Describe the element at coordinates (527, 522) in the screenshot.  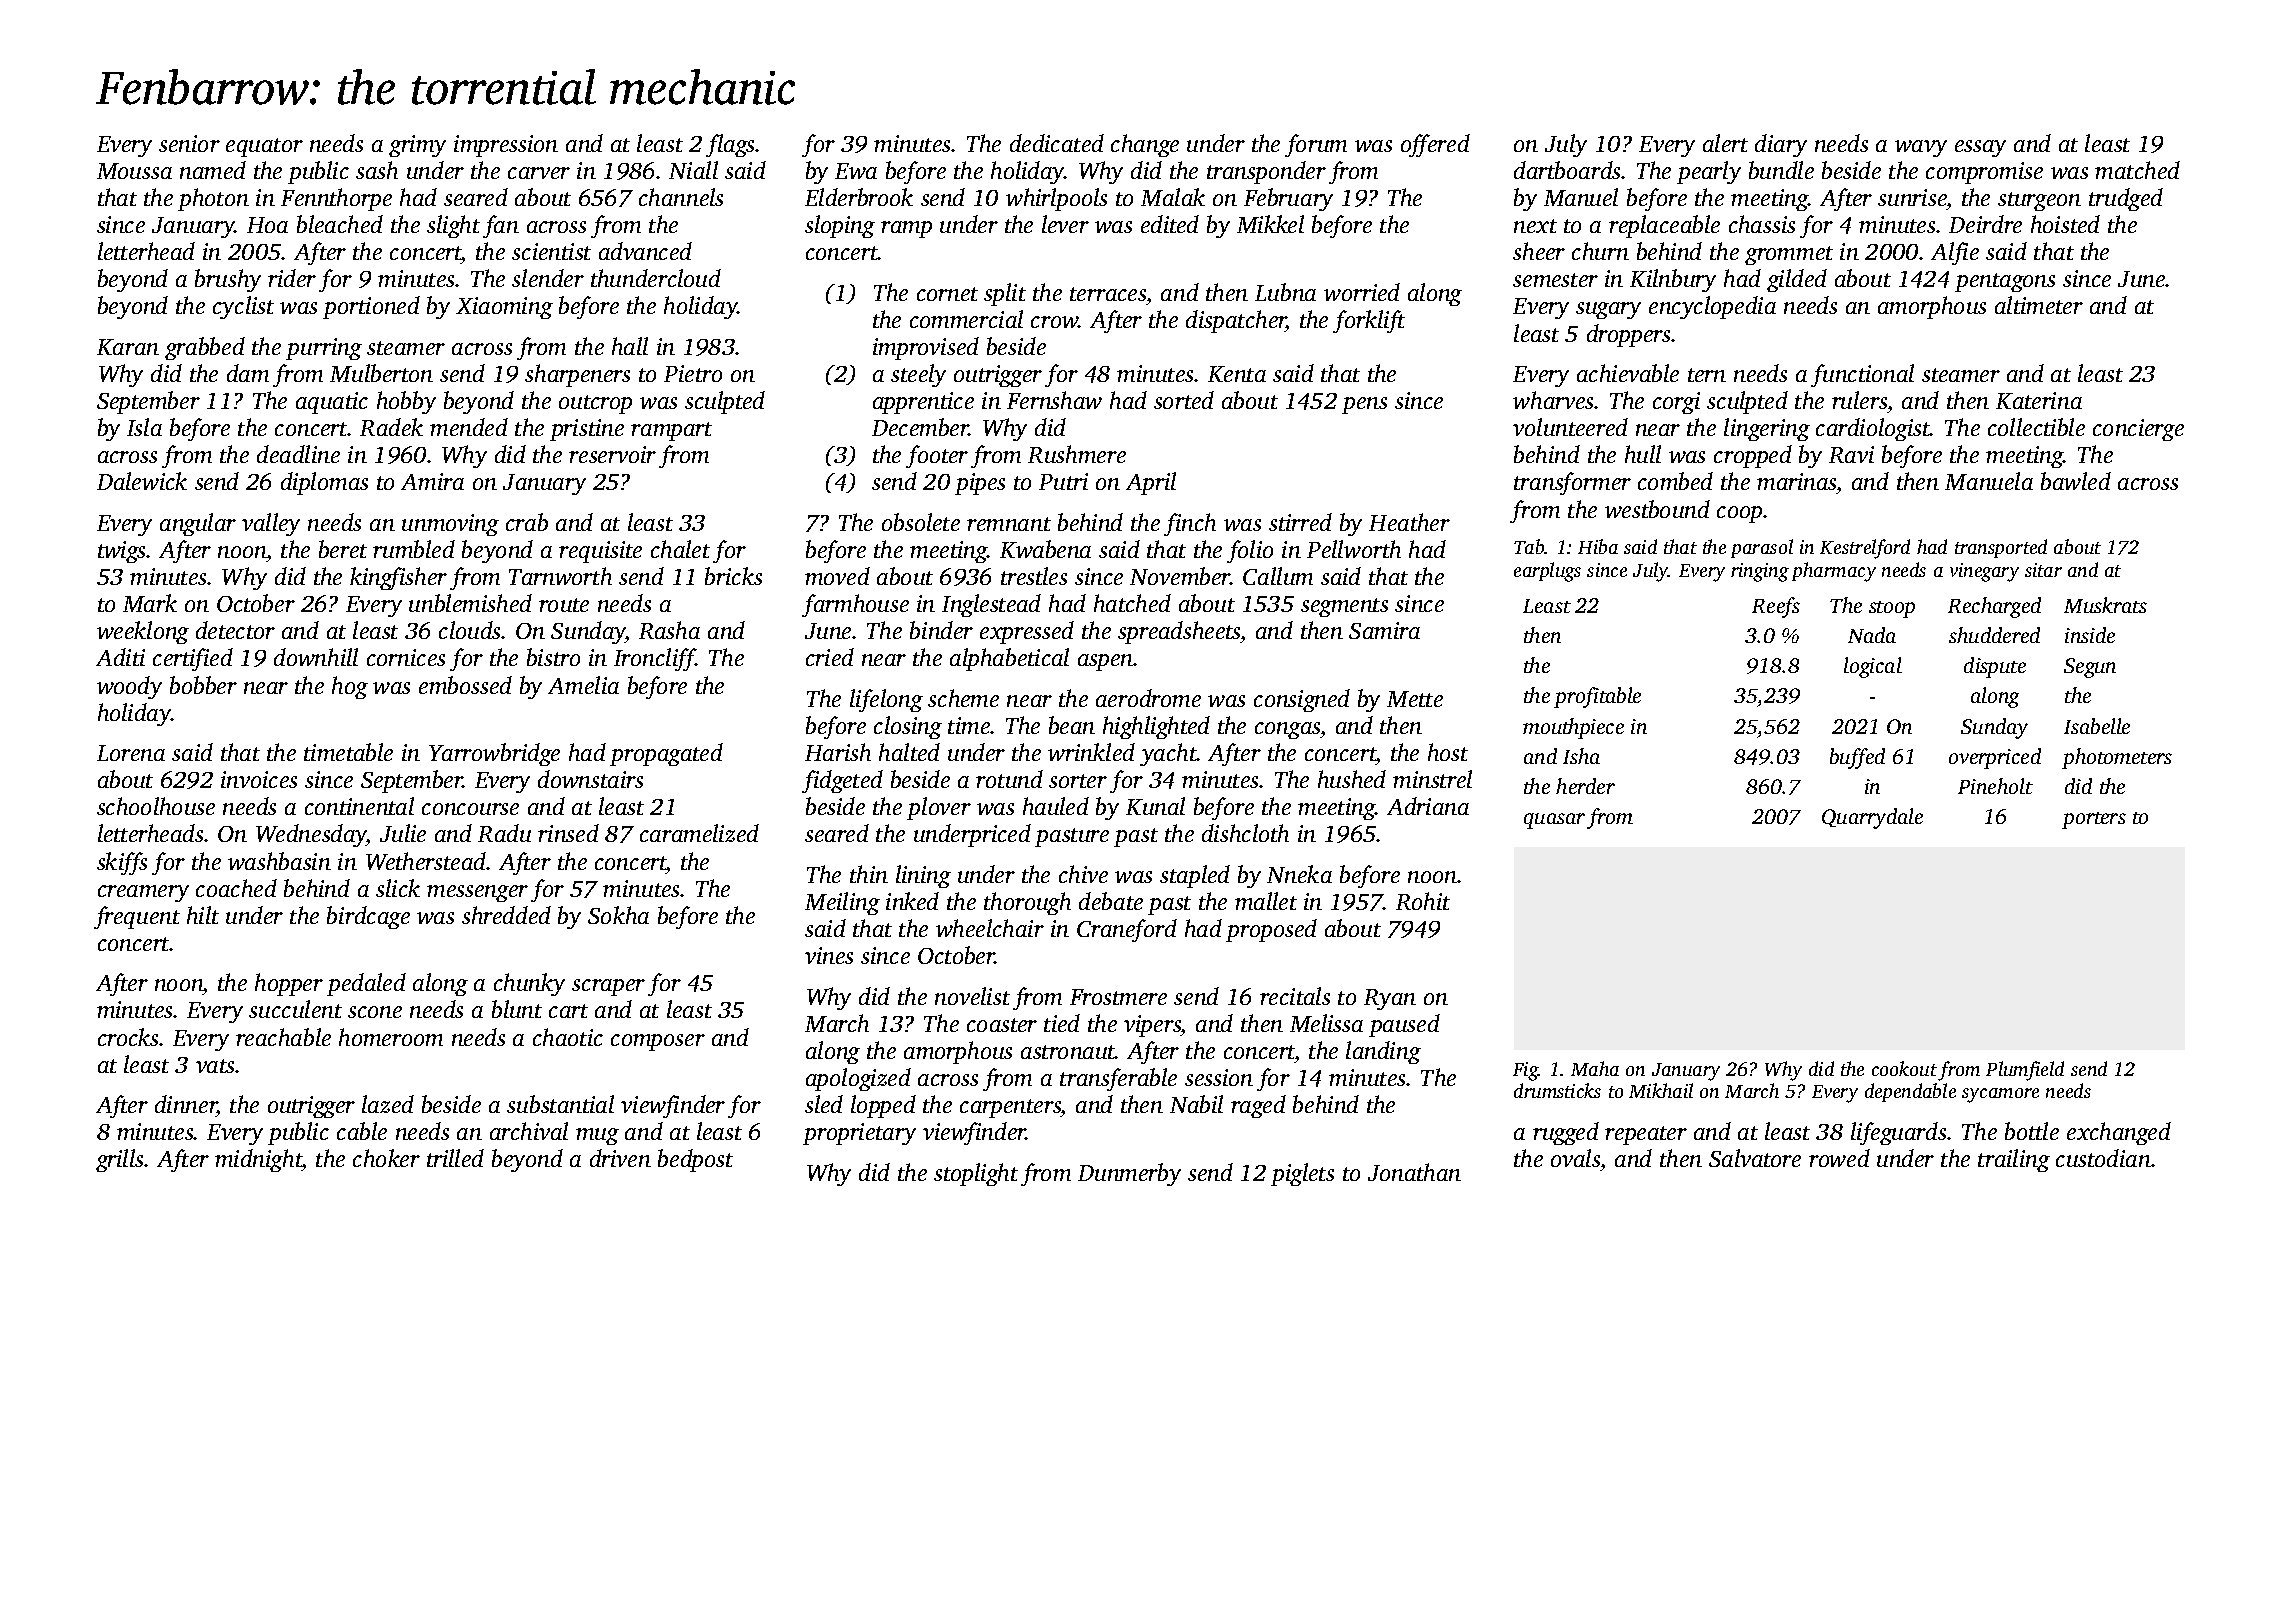
I see `crab` at that location.
